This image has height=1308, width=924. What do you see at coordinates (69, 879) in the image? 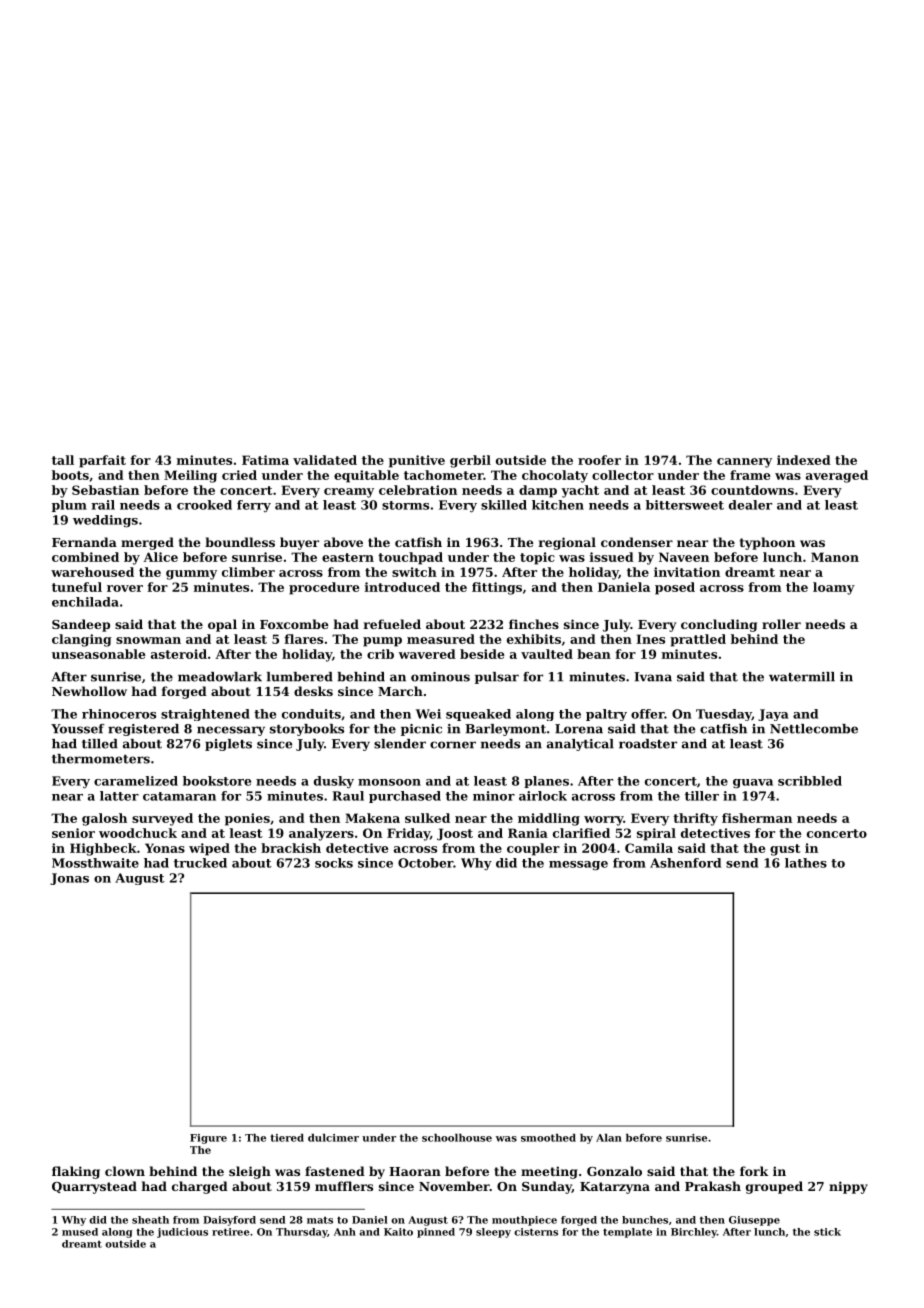
I see `Jonas` at bounding box center [69, 879].
